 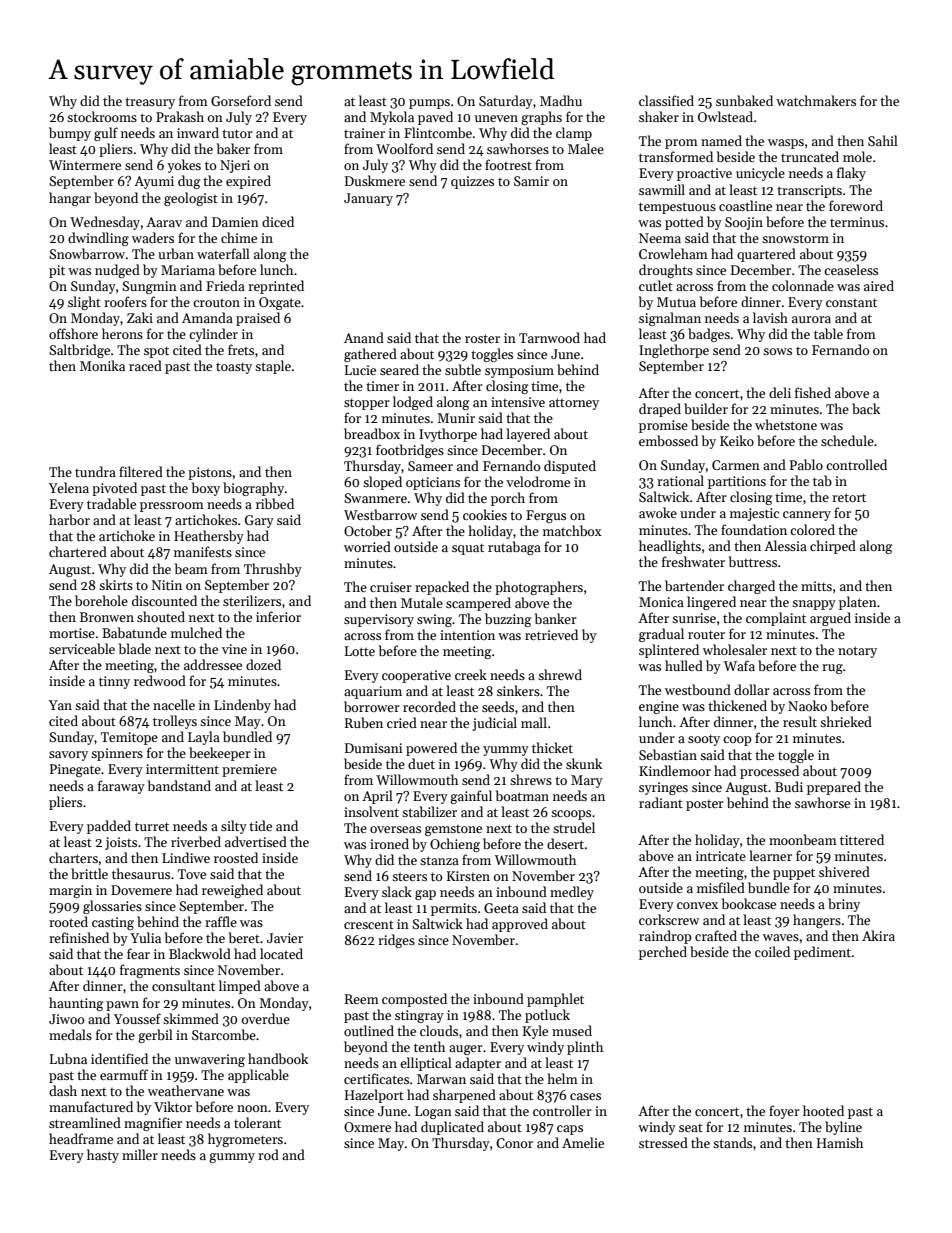 What do you see at coordinates (816, 100) in the page?
I see `watchmakers` at bounding box center [816, 100].
